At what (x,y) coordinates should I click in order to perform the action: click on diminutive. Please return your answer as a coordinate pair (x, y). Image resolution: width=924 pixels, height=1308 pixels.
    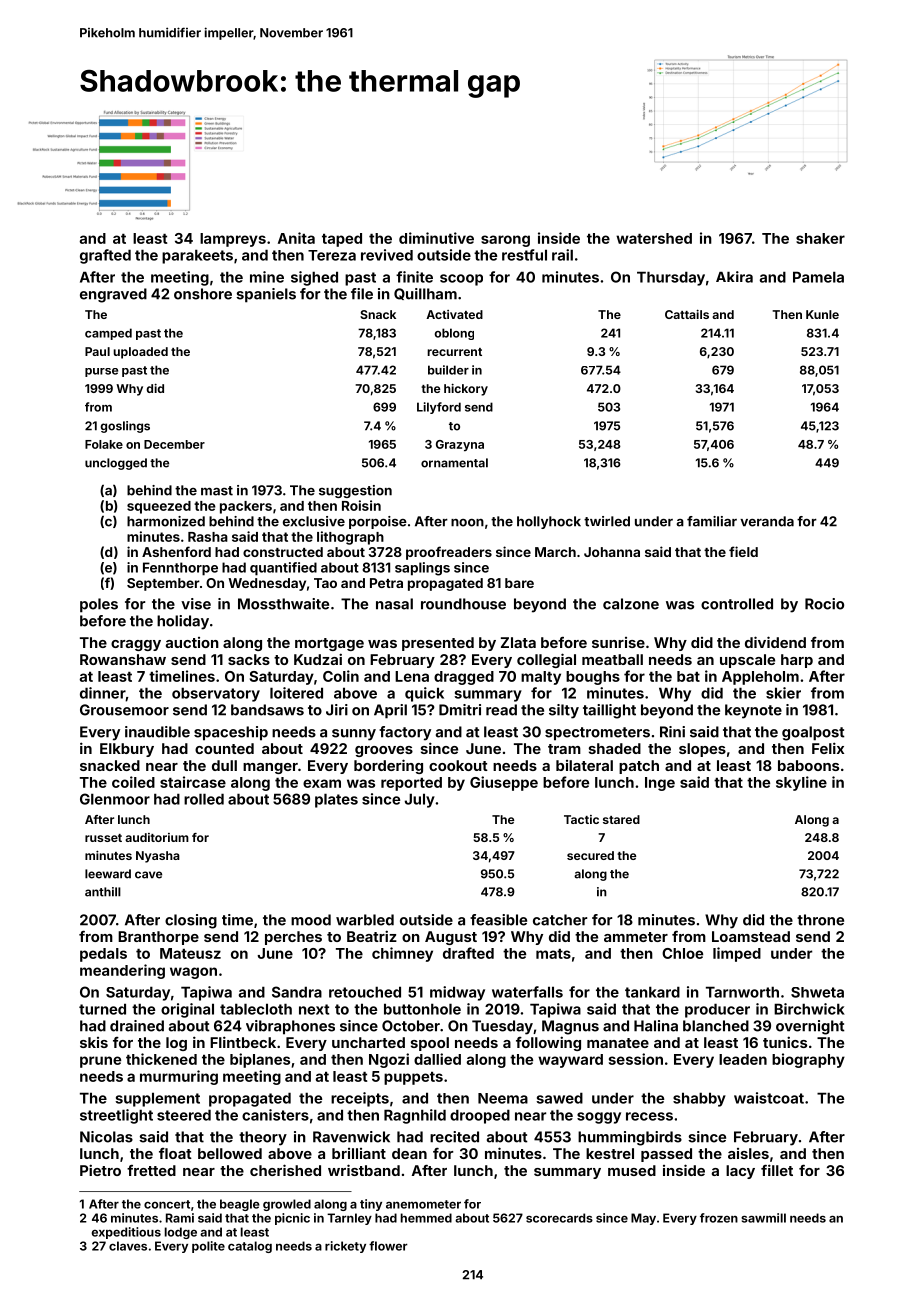
    Looking at the image, I should click on (436, 238).
